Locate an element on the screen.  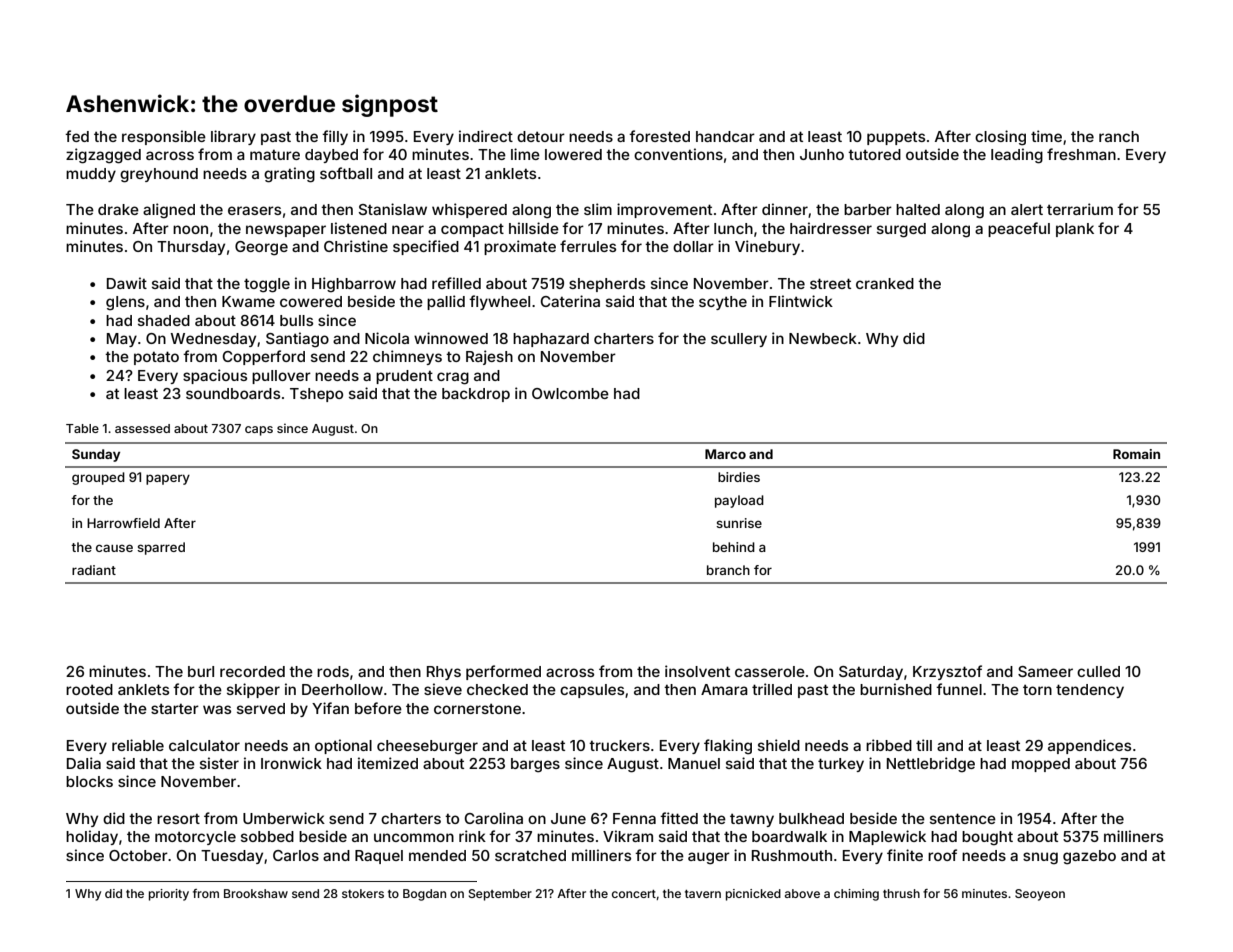
surged is located at coordinates (901, 230).
